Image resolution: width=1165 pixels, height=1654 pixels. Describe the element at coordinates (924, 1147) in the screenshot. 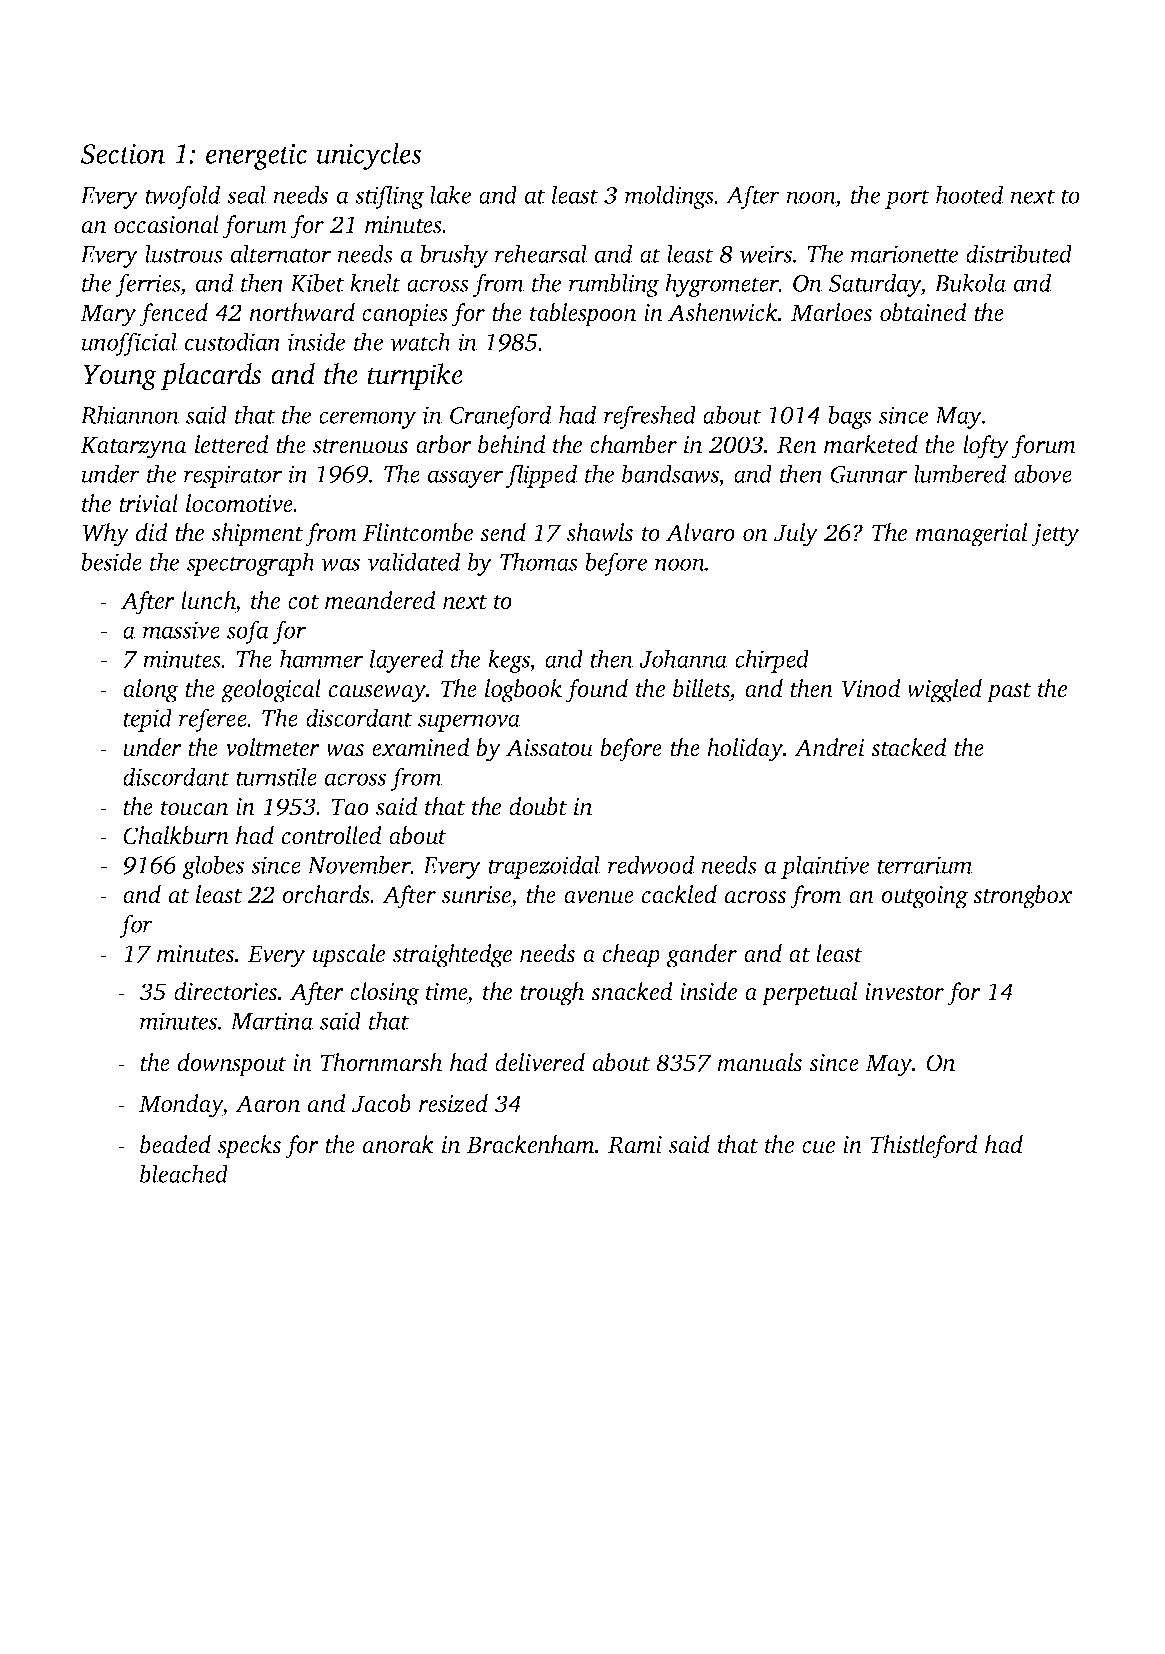

I see `Thistleford` at that location.
